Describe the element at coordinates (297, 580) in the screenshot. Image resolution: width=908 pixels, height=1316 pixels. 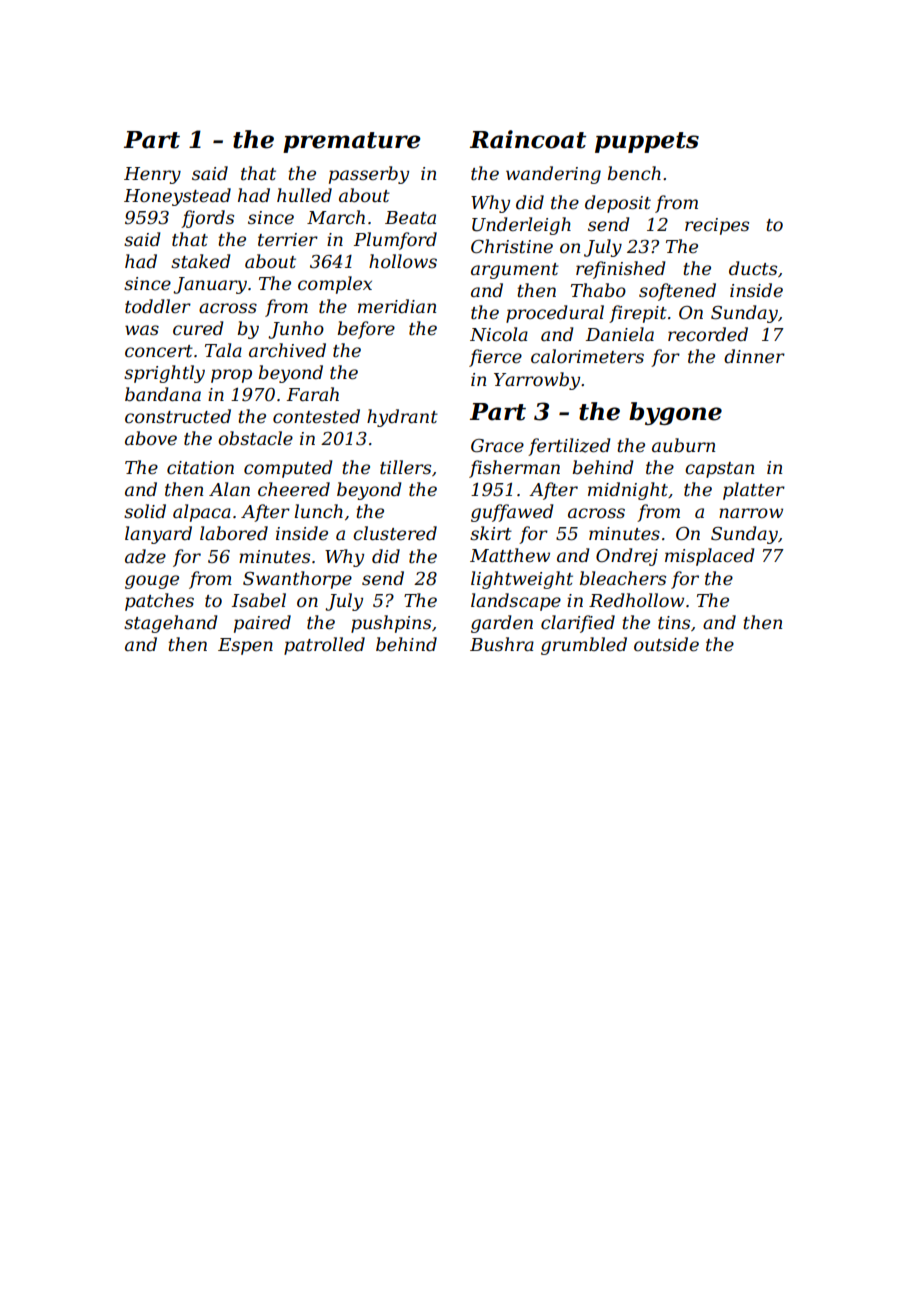
I see `Swanthorpe` at that location.
